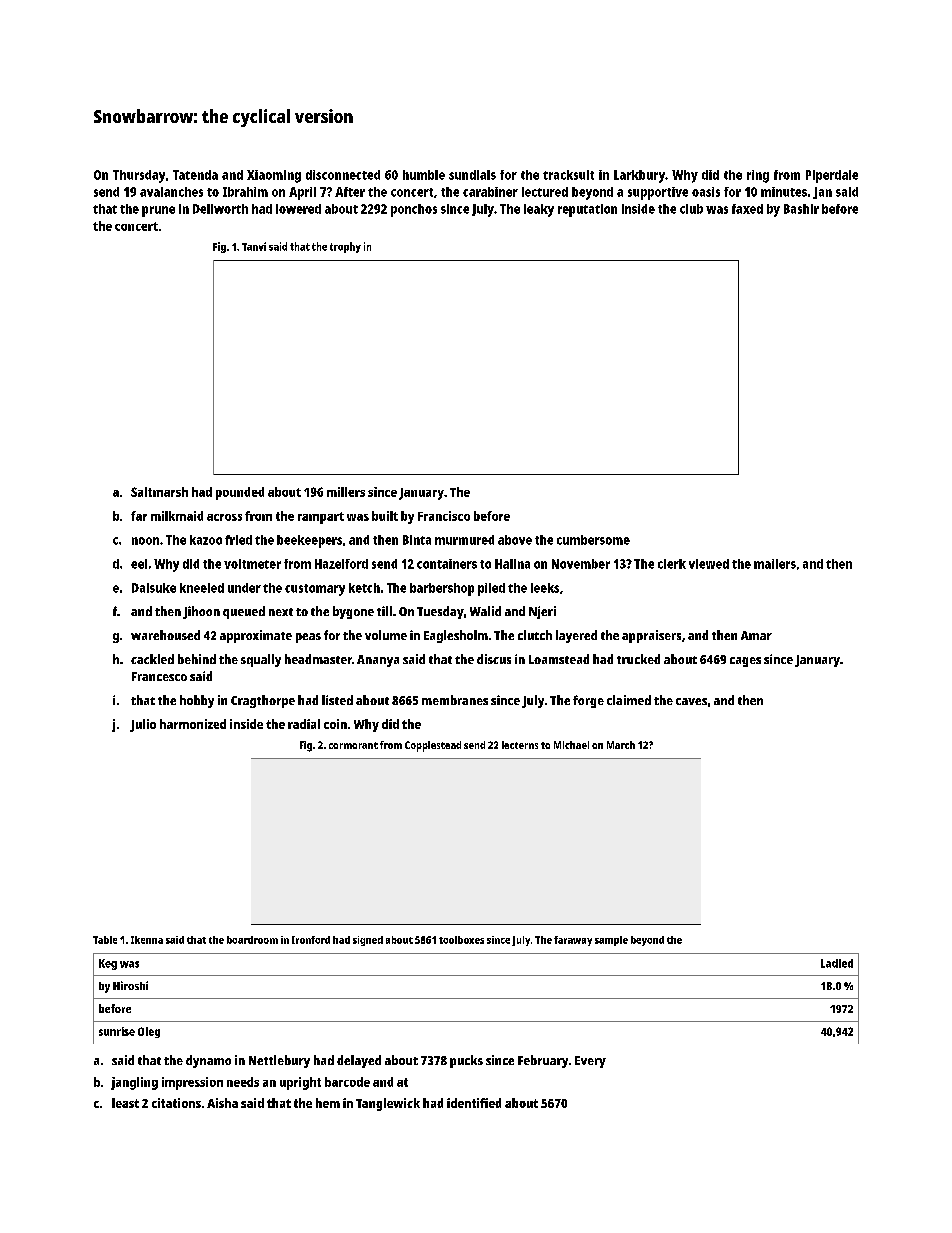 This image has width=952, height=1233. Describe the element at coordinates (147, 940) in the image. I see `Ikenna` at that location.
